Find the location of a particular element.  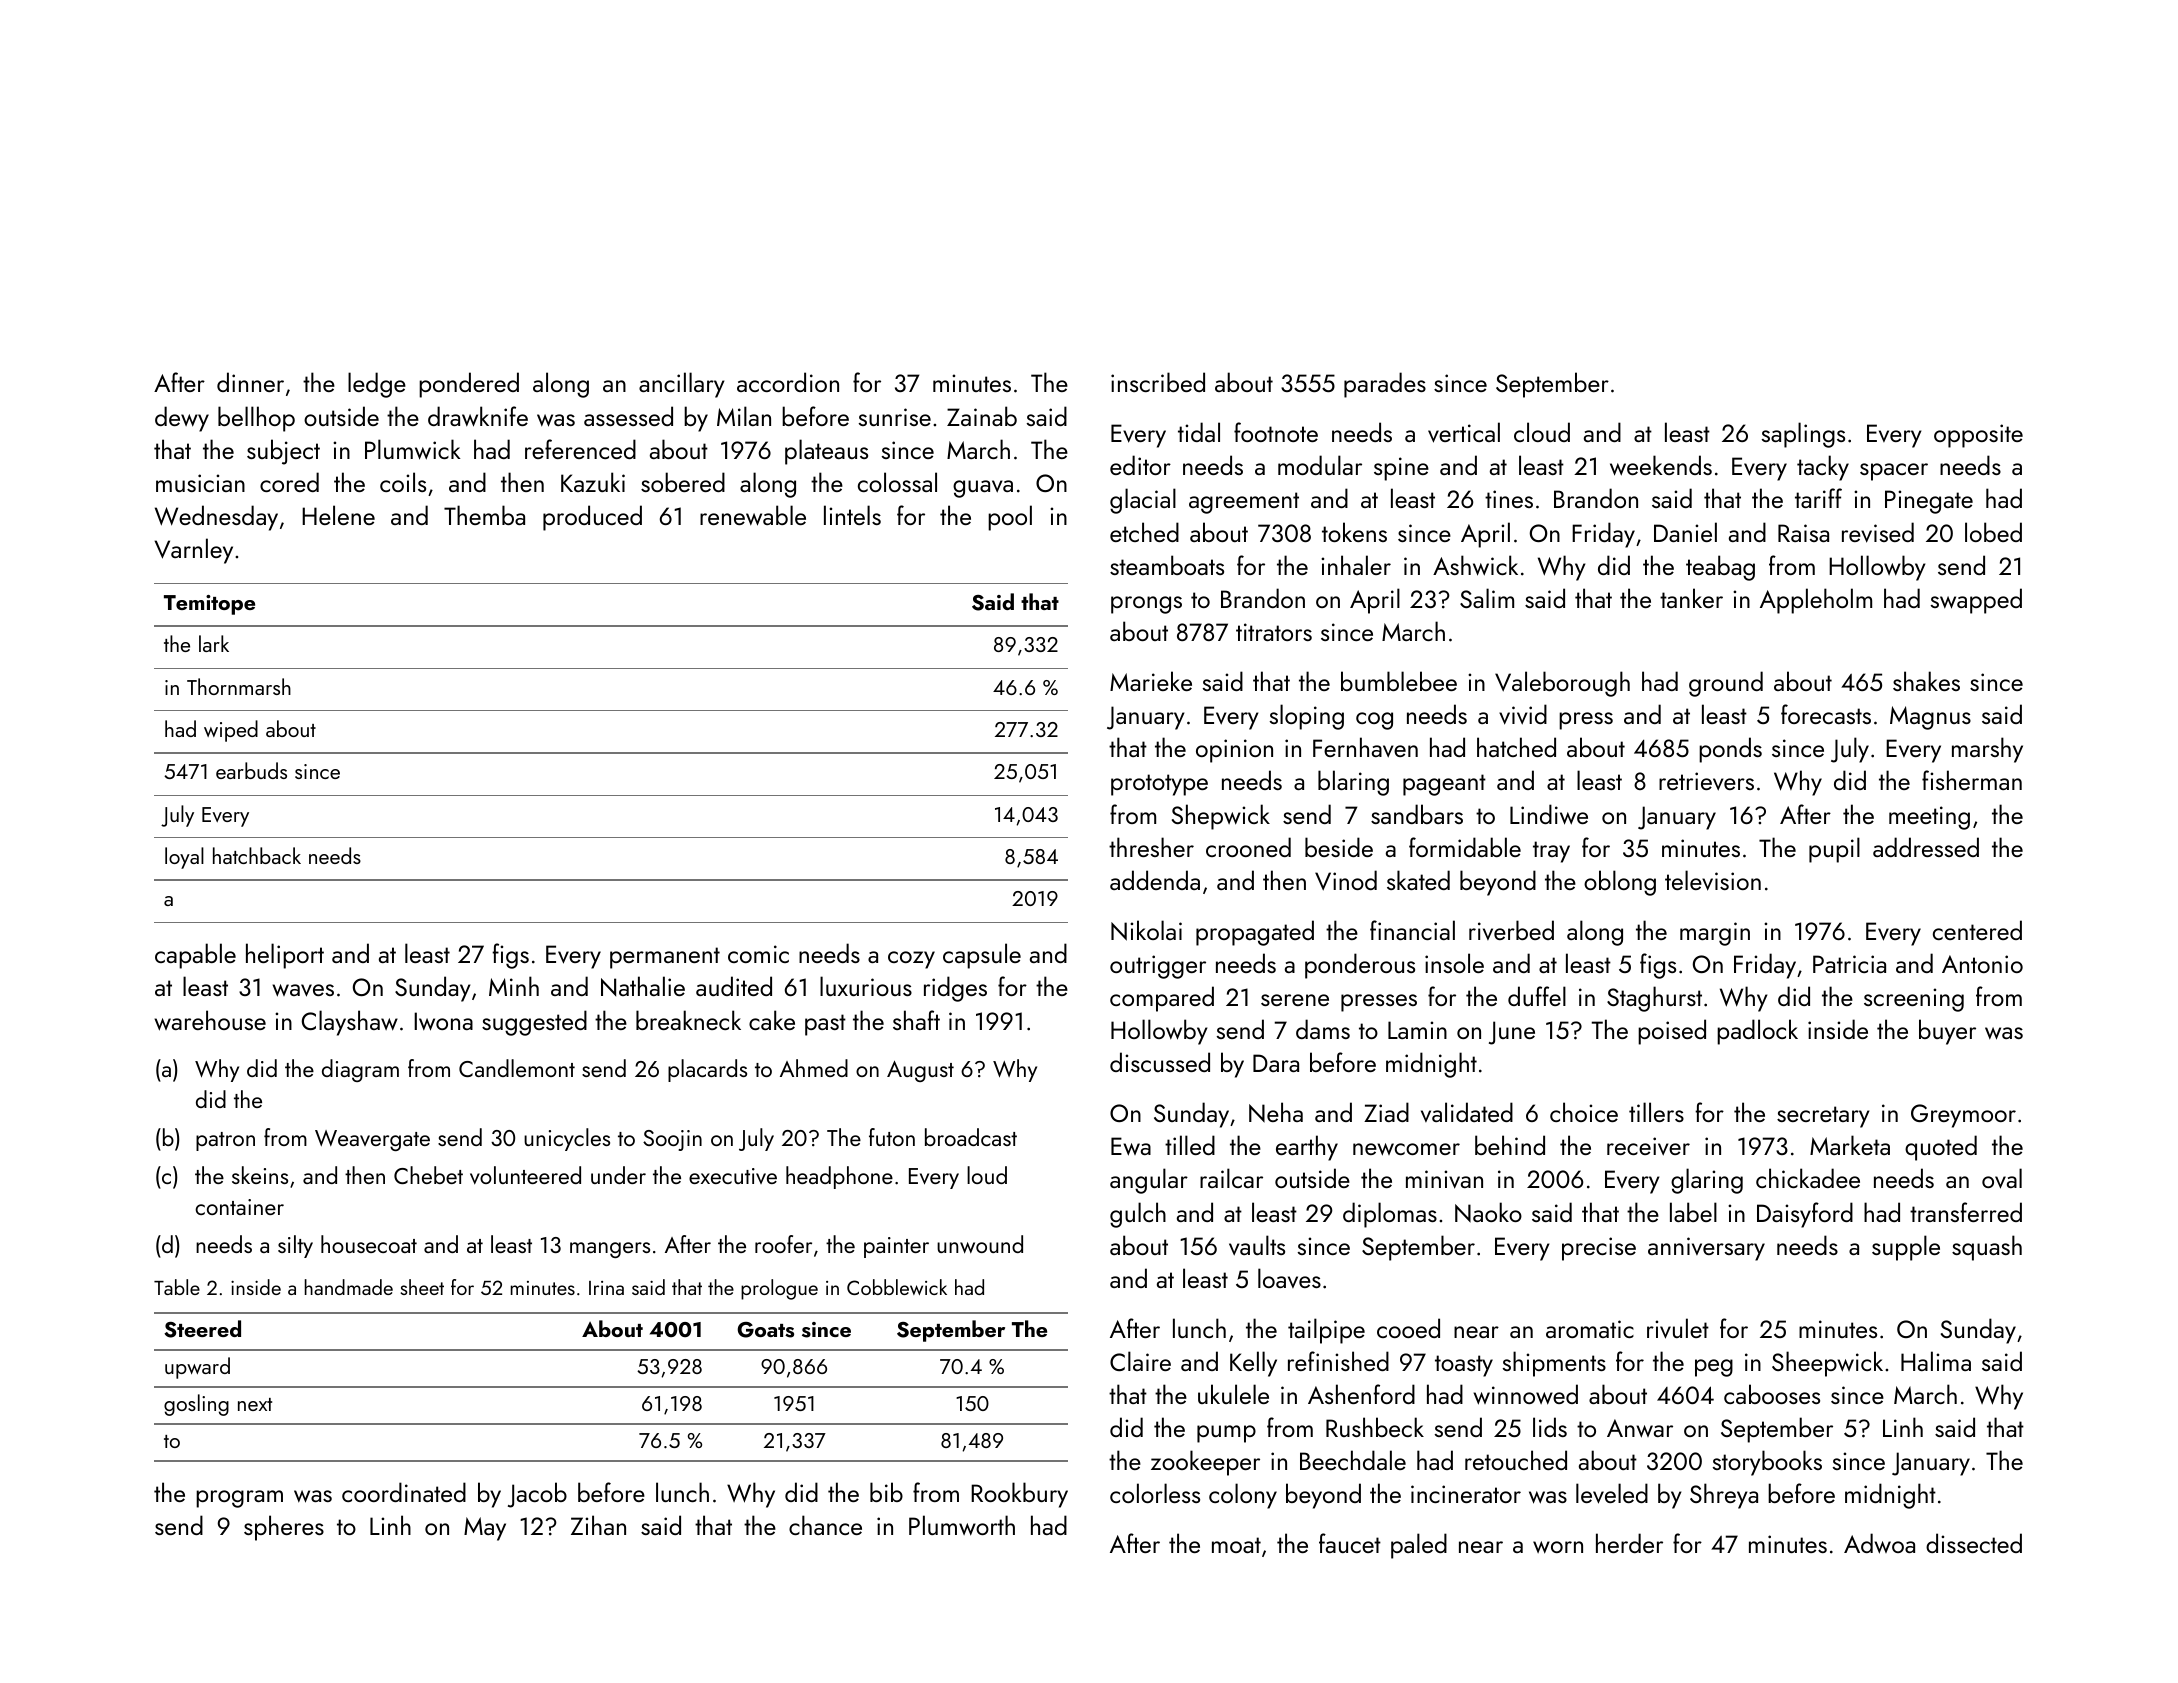

transferred is located at coordinates (1966, 1212).
